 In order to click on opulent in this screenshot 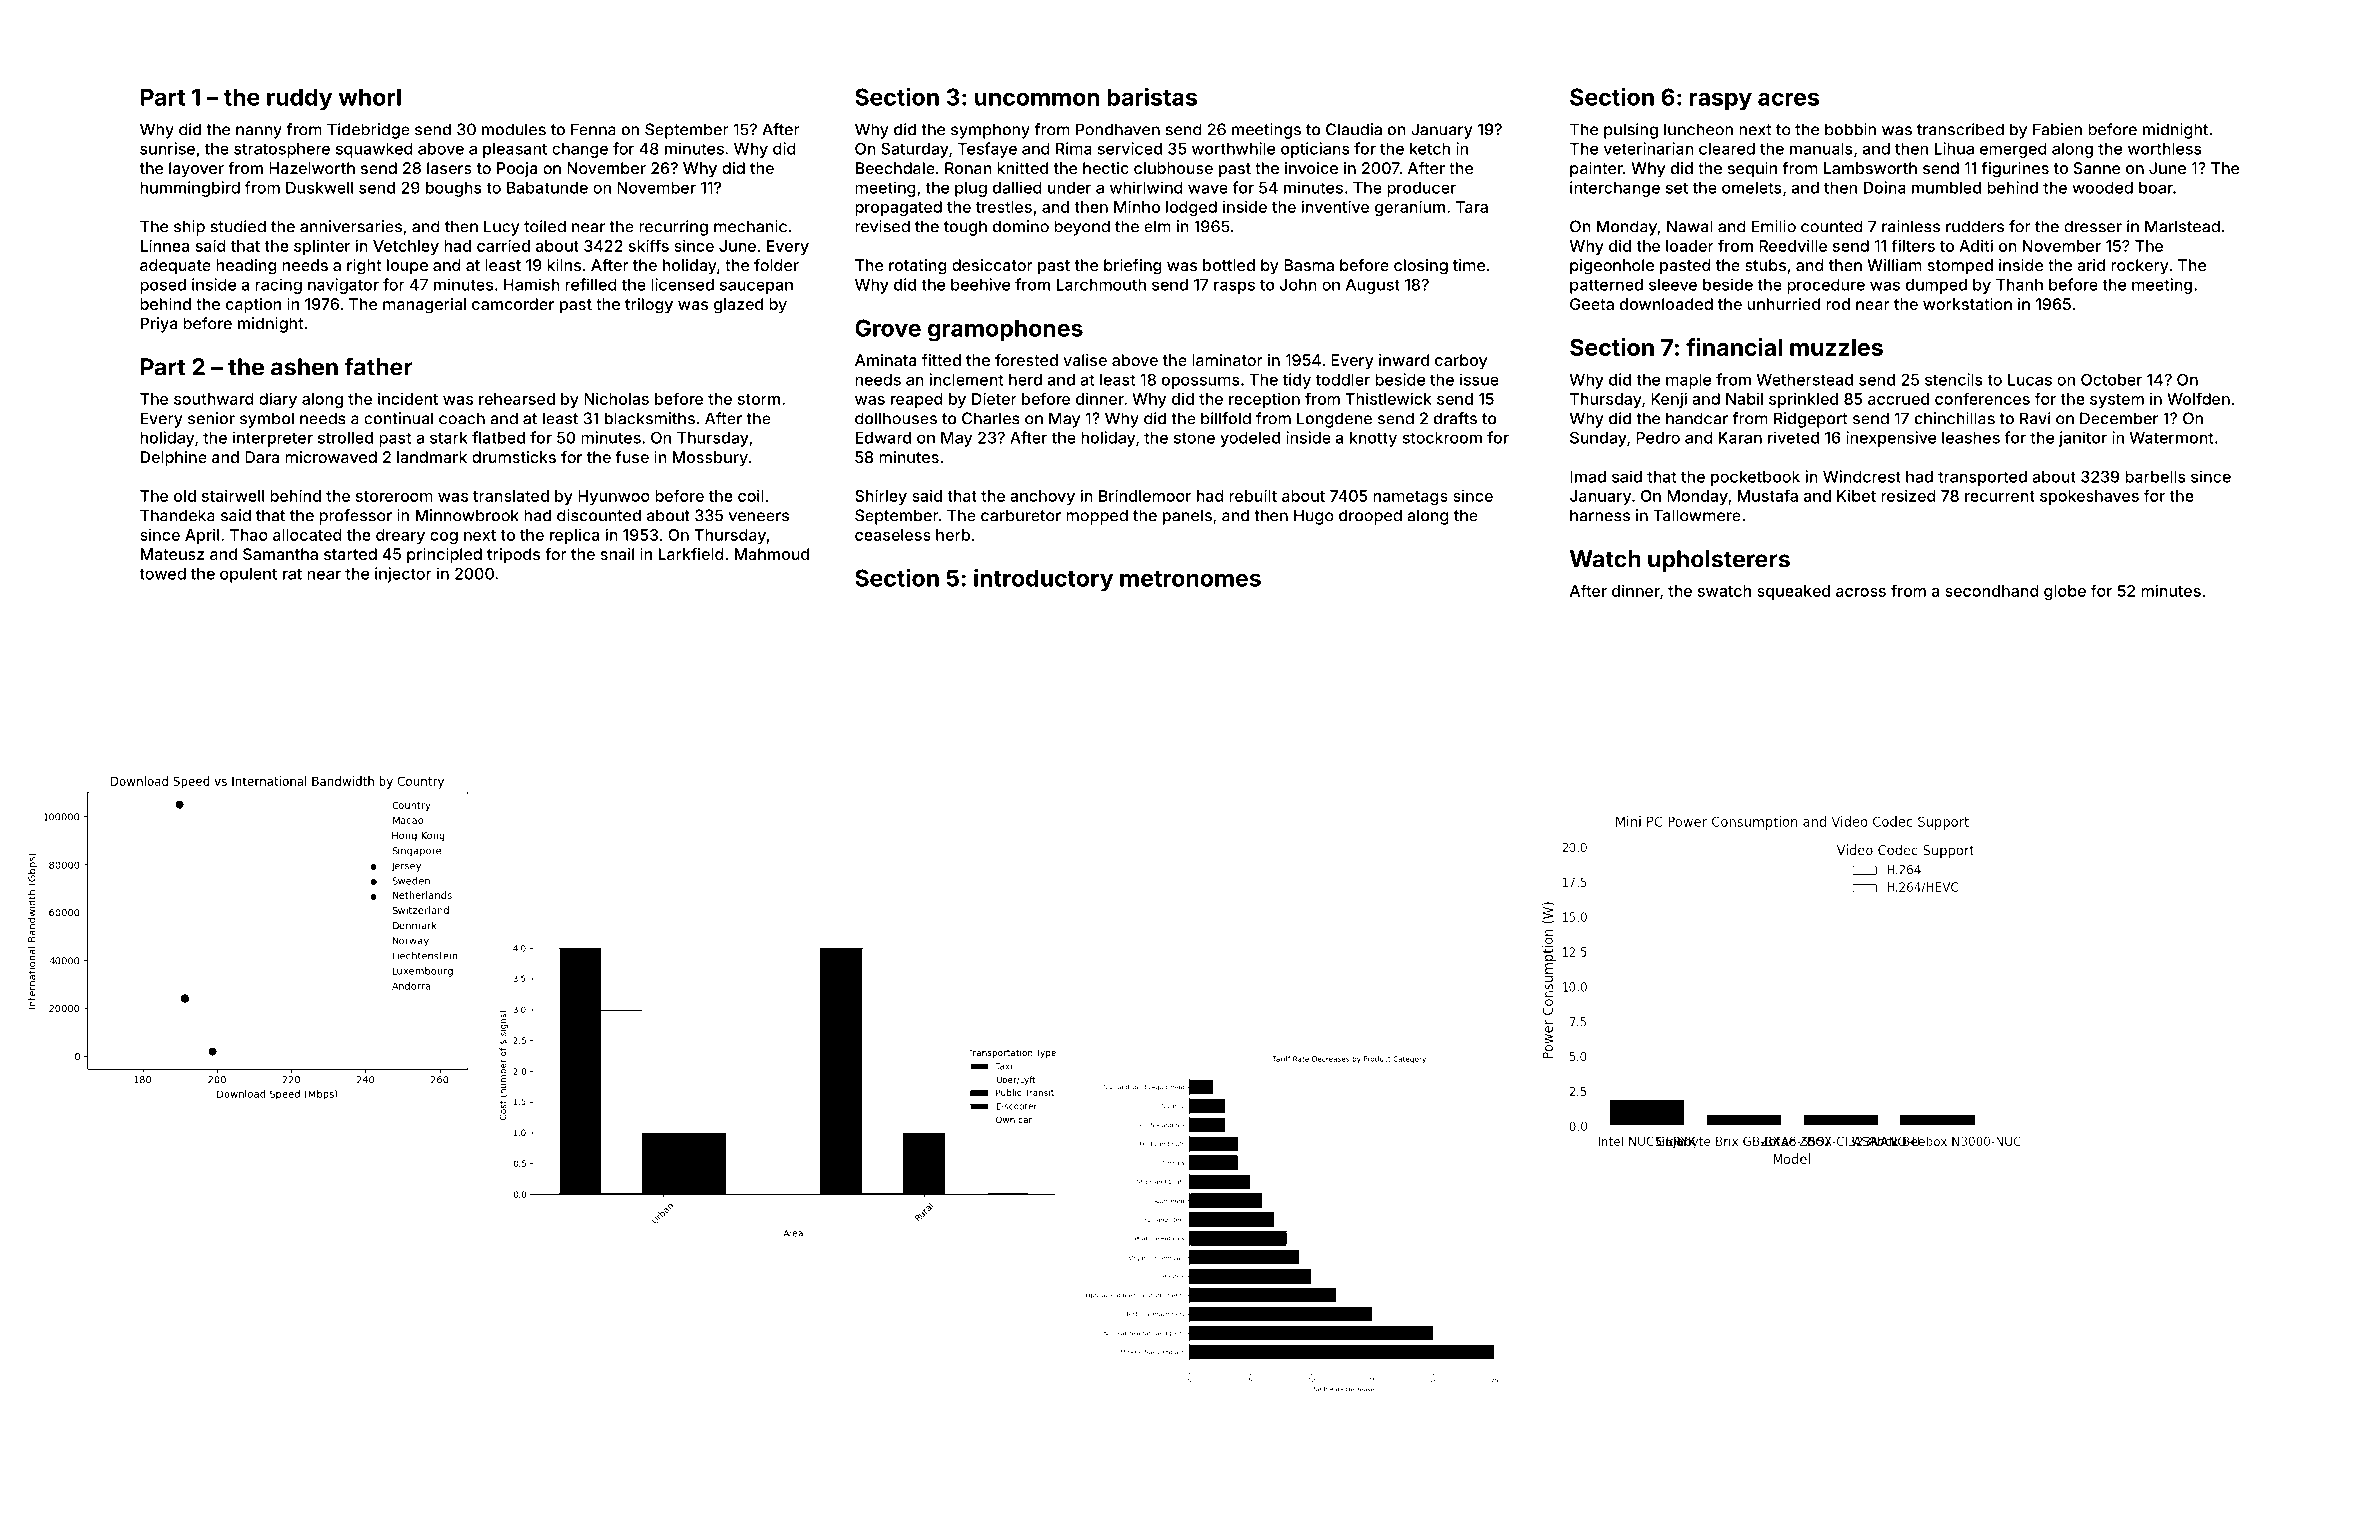, I will do `click(248, 575)`.
